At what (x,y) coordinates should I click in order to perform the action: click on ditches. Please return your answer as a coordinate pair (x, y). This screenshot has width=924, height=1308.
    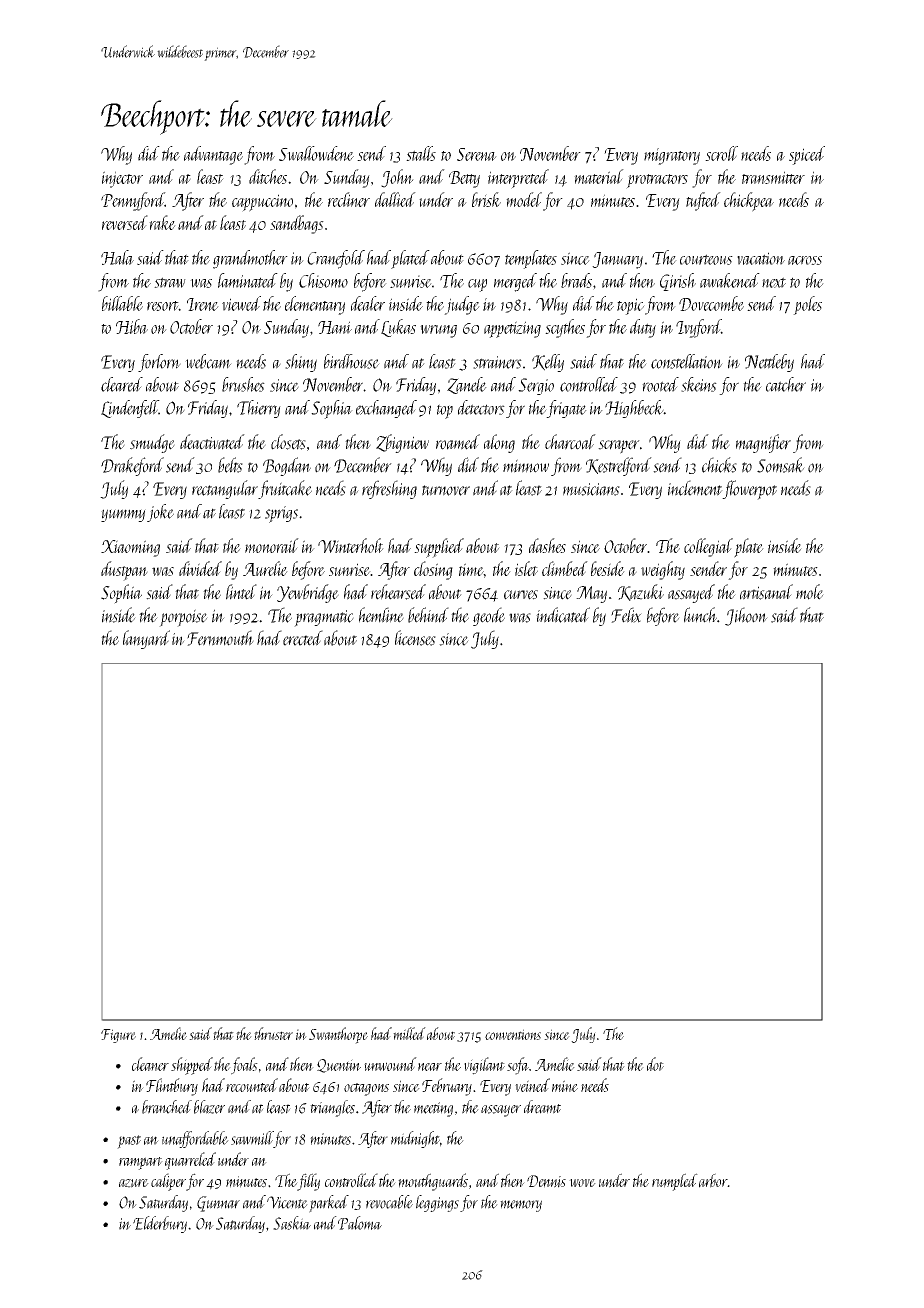
    Looking at the image, I should click on (268, 176).
